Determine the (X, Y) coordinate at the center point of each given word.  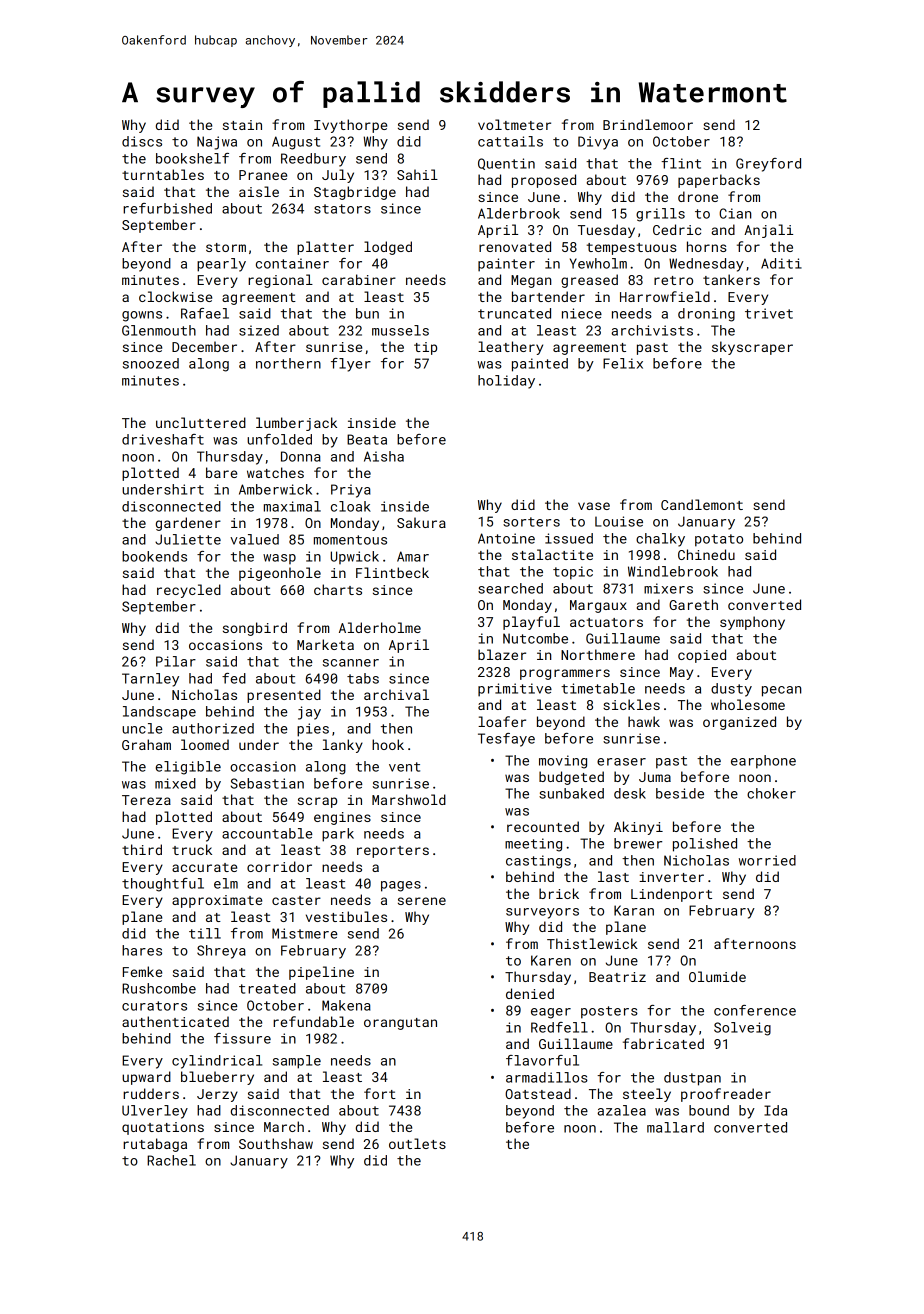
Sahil (417, 174)
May (681, 673)
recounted (543, 826)
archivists (652, 330)
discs (142, 141)
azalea (621, 1110)
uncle (142, 728)
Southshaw (276, 1143)
